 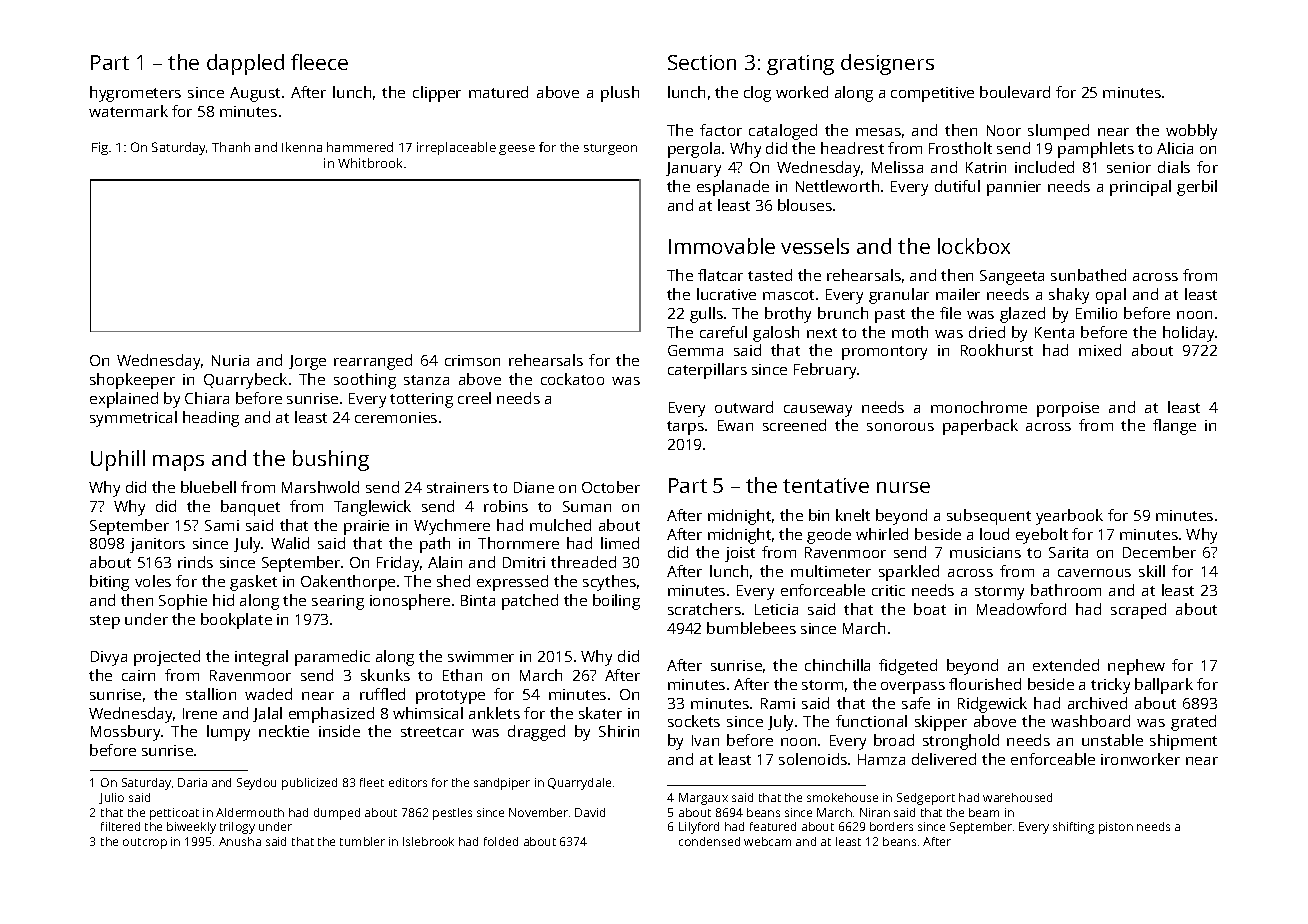 I want to click on lumpy, so click(x=228, y=733).
